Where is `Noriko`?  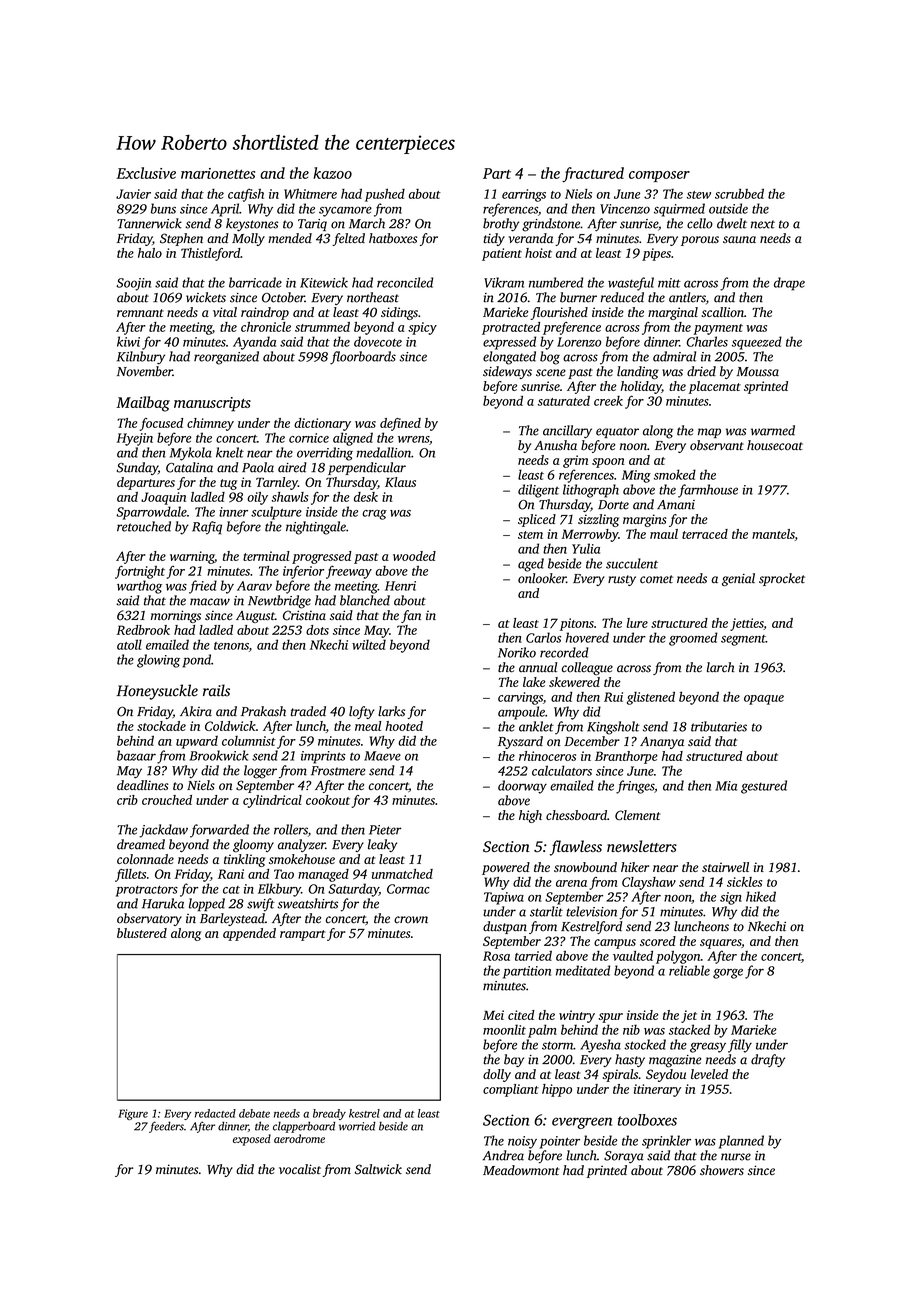
Noriko is located at coordinates (517, 652).
